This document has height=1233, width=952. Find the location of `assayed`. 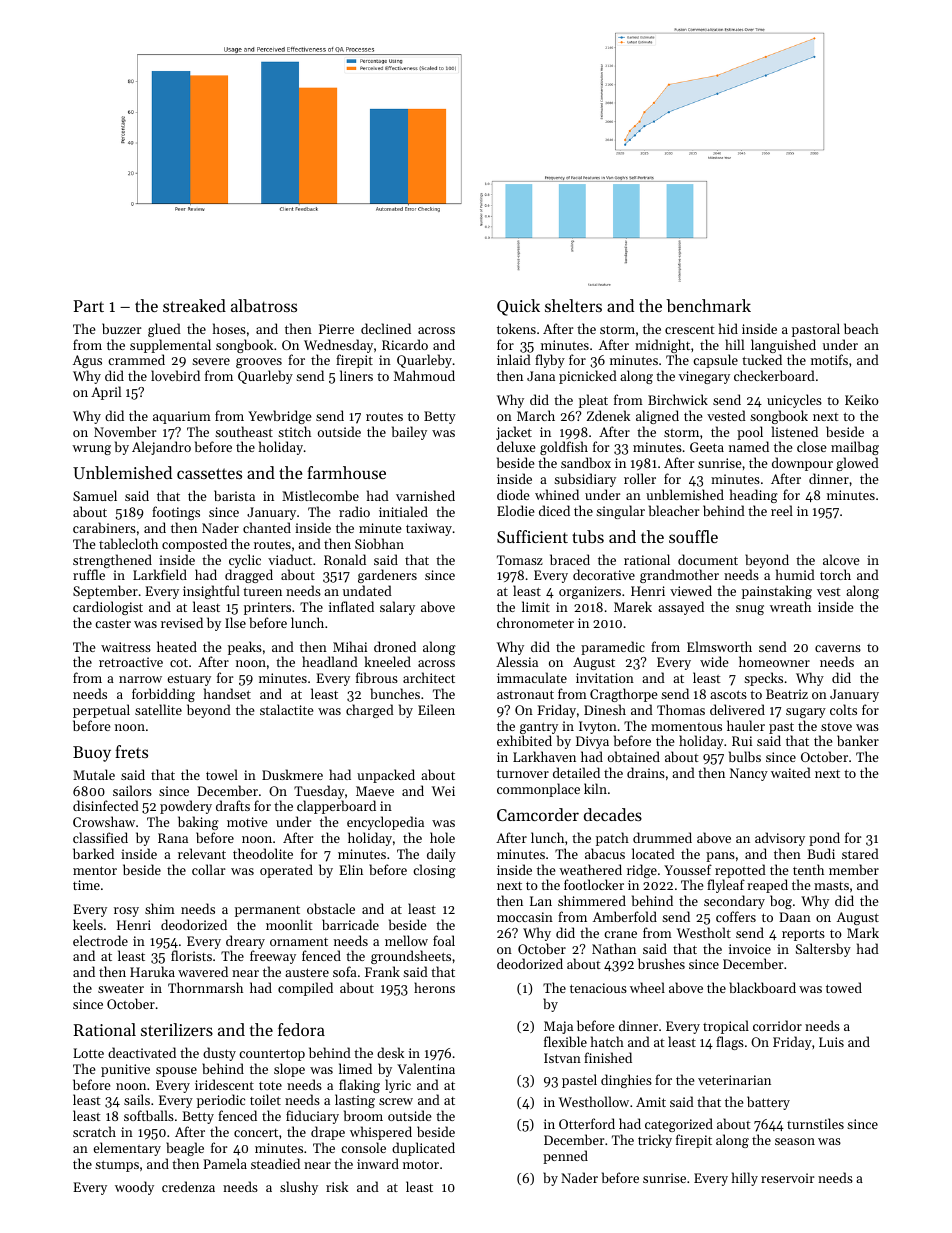

assayed is located at coordinates (681, 608).
